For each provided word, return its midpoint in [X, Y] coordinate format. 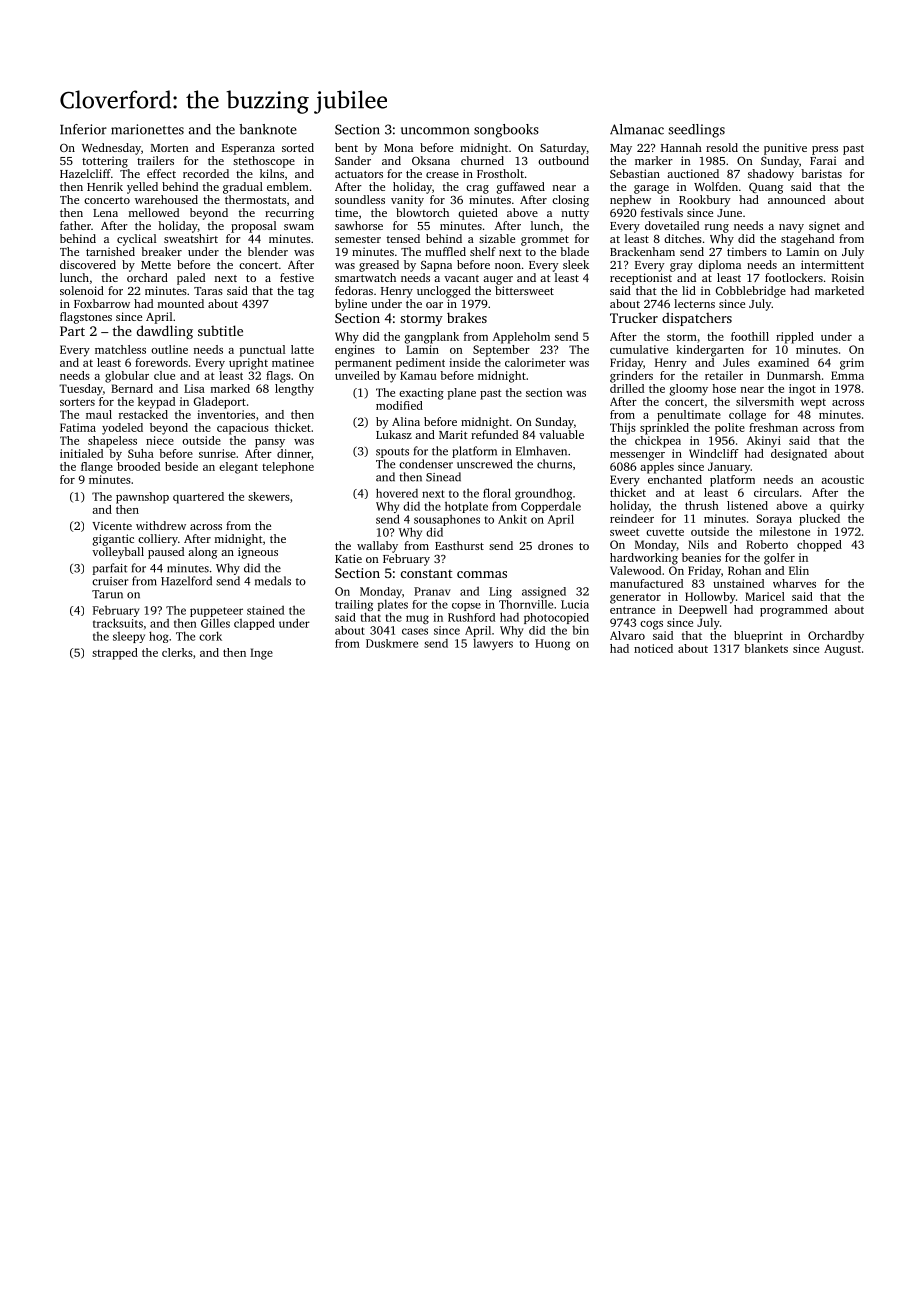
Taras [208, 291]
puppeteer [216, 612]
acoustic [842, 479]
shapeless [112, 442]
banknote [268, 129]
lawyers [493, 644]
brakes [467, 317]
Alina [406, 421]
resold [722, 147]
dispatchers [697, 319]
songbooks [506, 131]
